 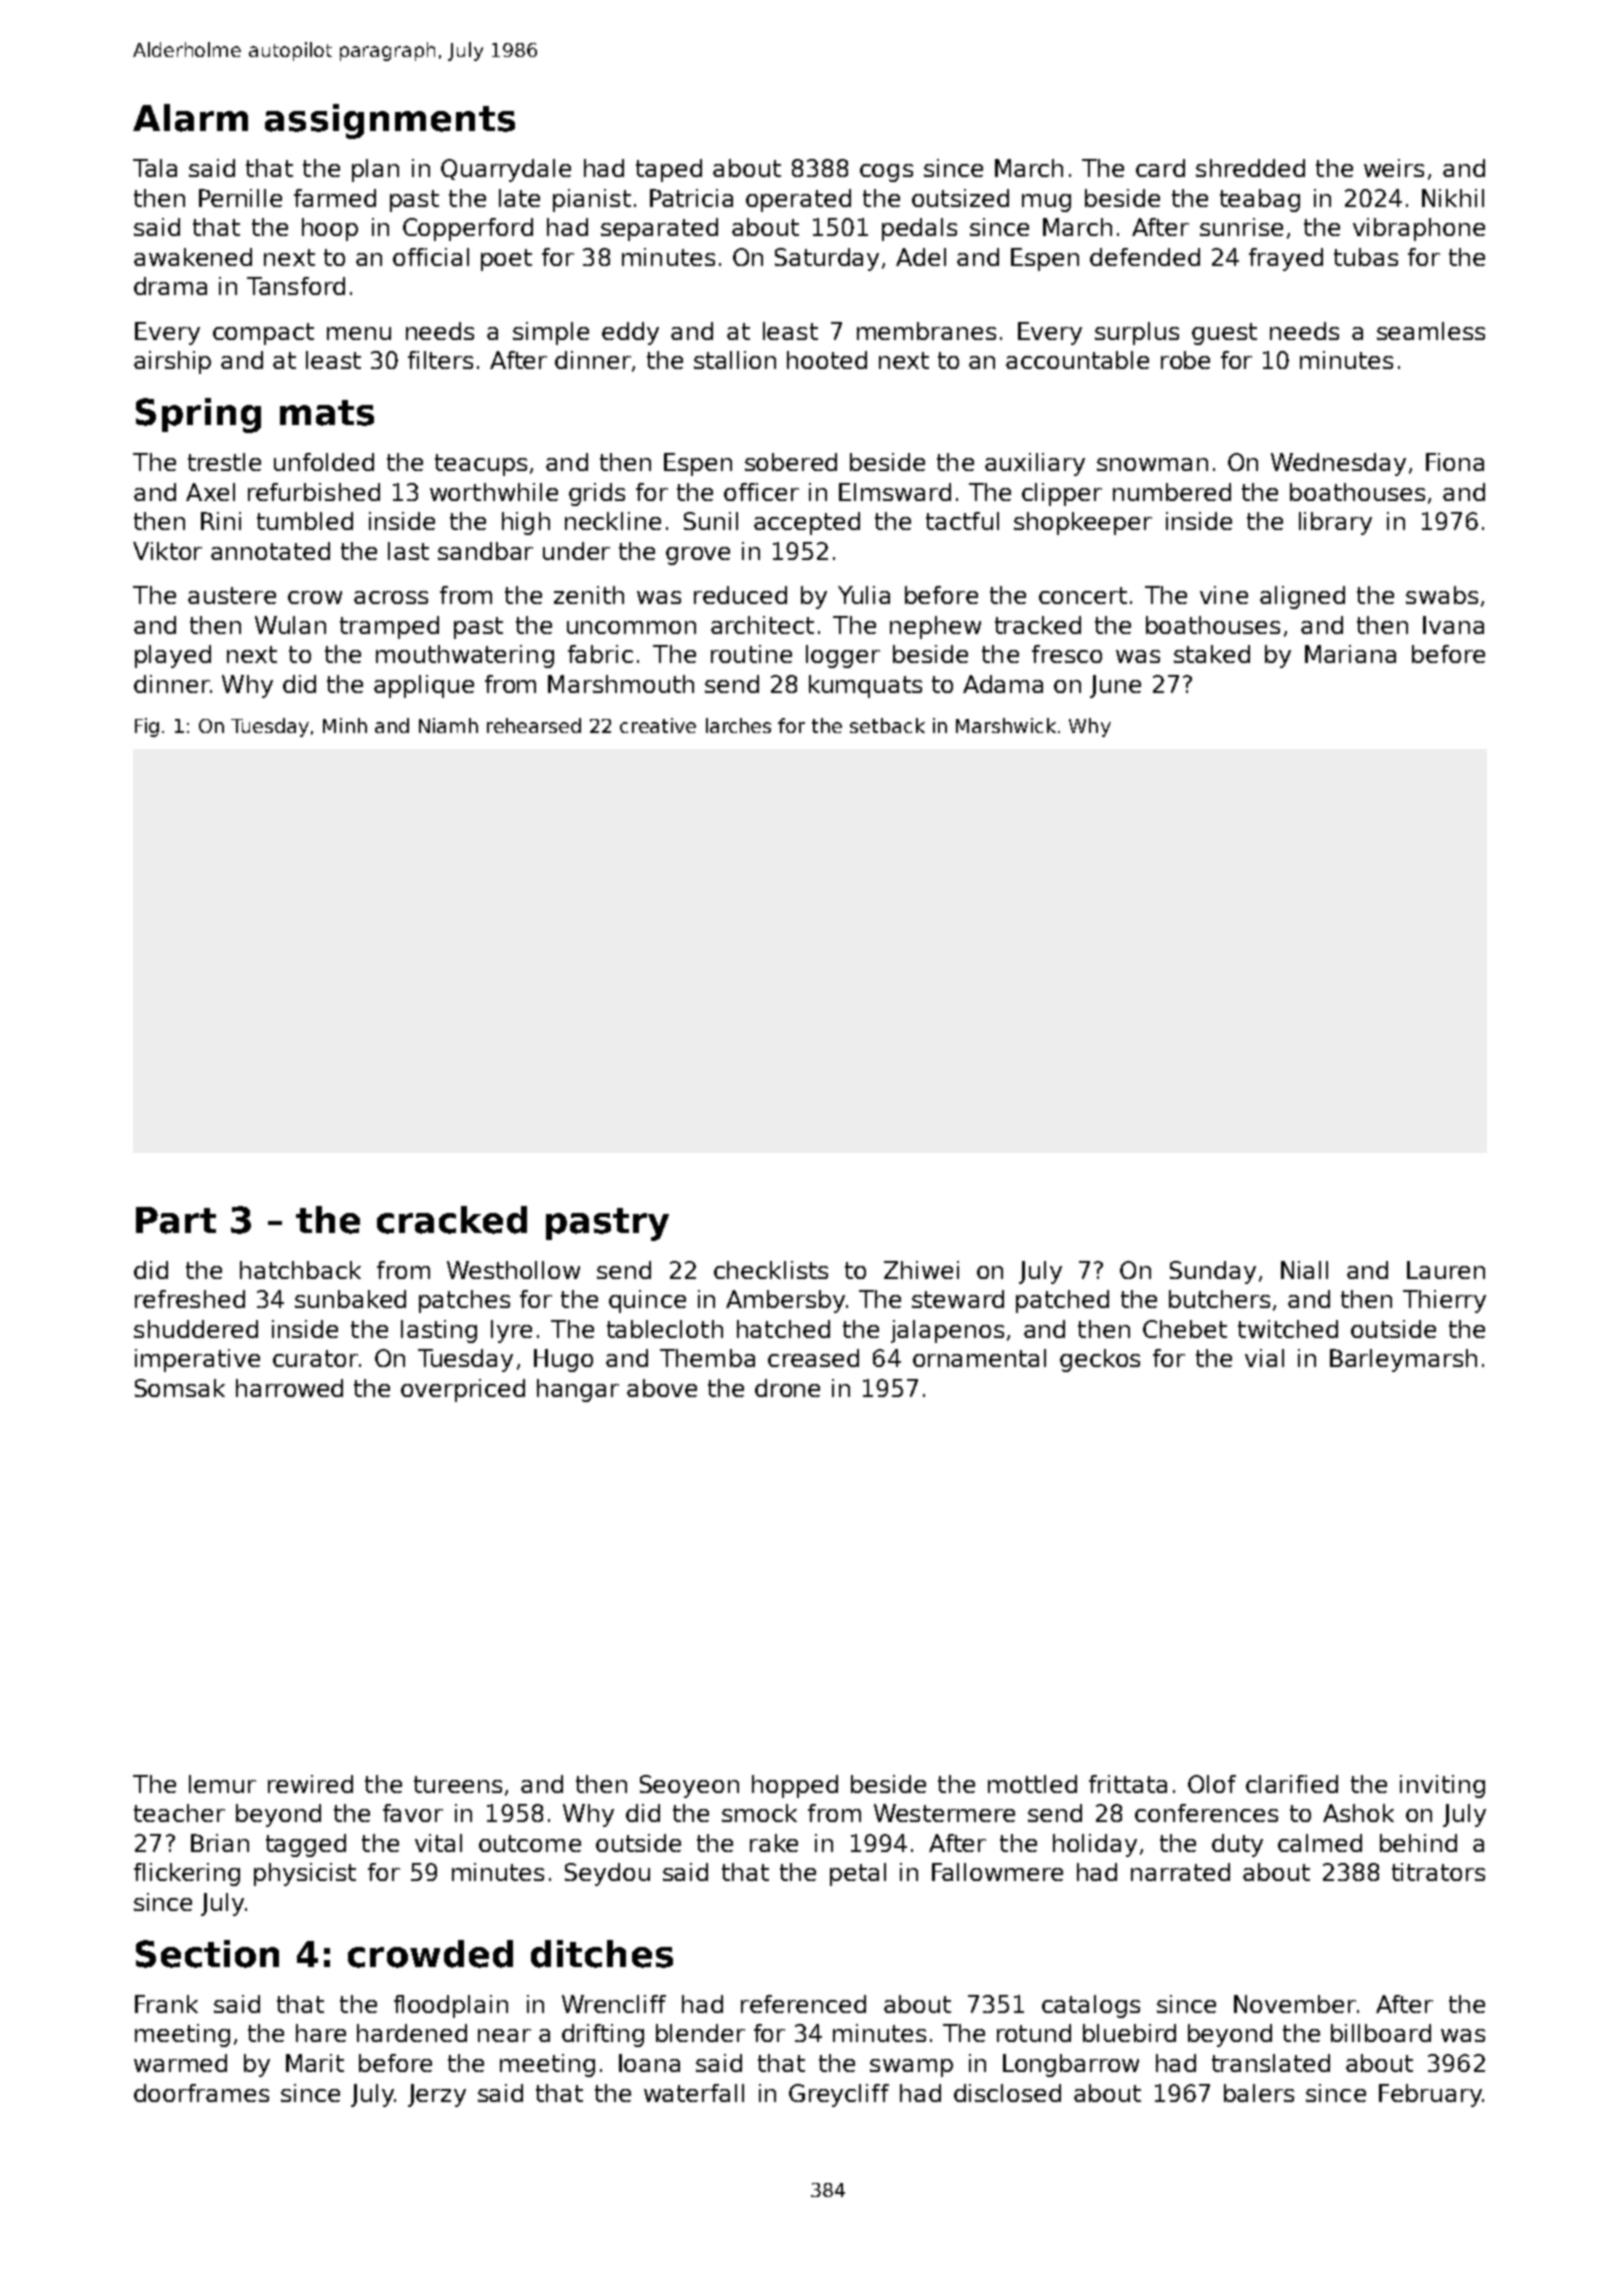 I want to click on cracked, so click(x=452, y=1220).
